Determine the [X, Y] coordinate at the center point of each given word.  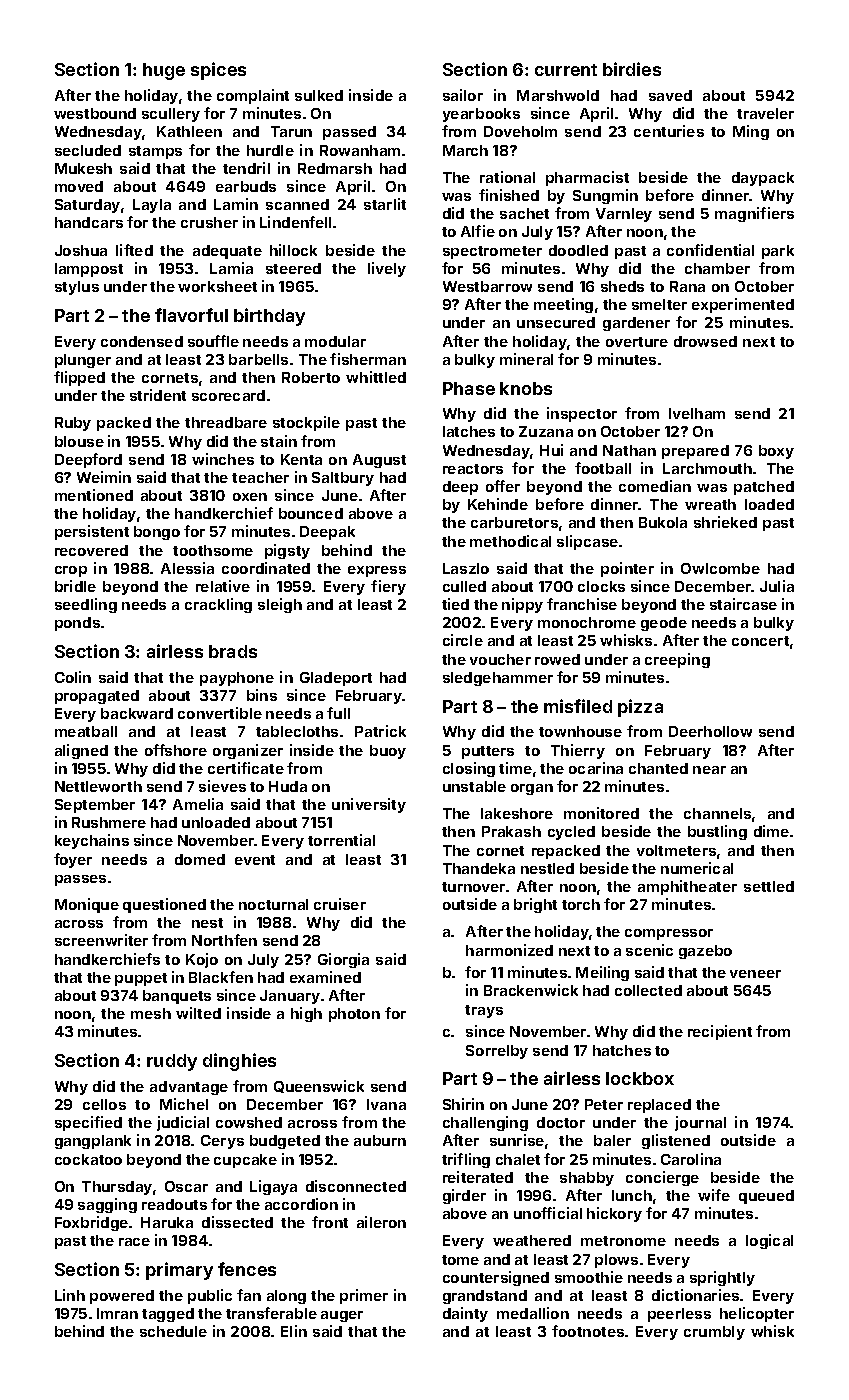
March [465, 150]
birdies [632, 69]
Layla [152, 206]
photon [354, 1015]
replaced [659, 1106]
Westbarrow [487, 286]
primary [179, 1271]
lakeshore [517, 813]
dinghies [239, 1062]
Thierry [578, 751]
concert [760, 641]
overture [637, 342]
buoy [388, 752]
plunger [83, 361]
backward [137, 713]
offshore [176, 750]
